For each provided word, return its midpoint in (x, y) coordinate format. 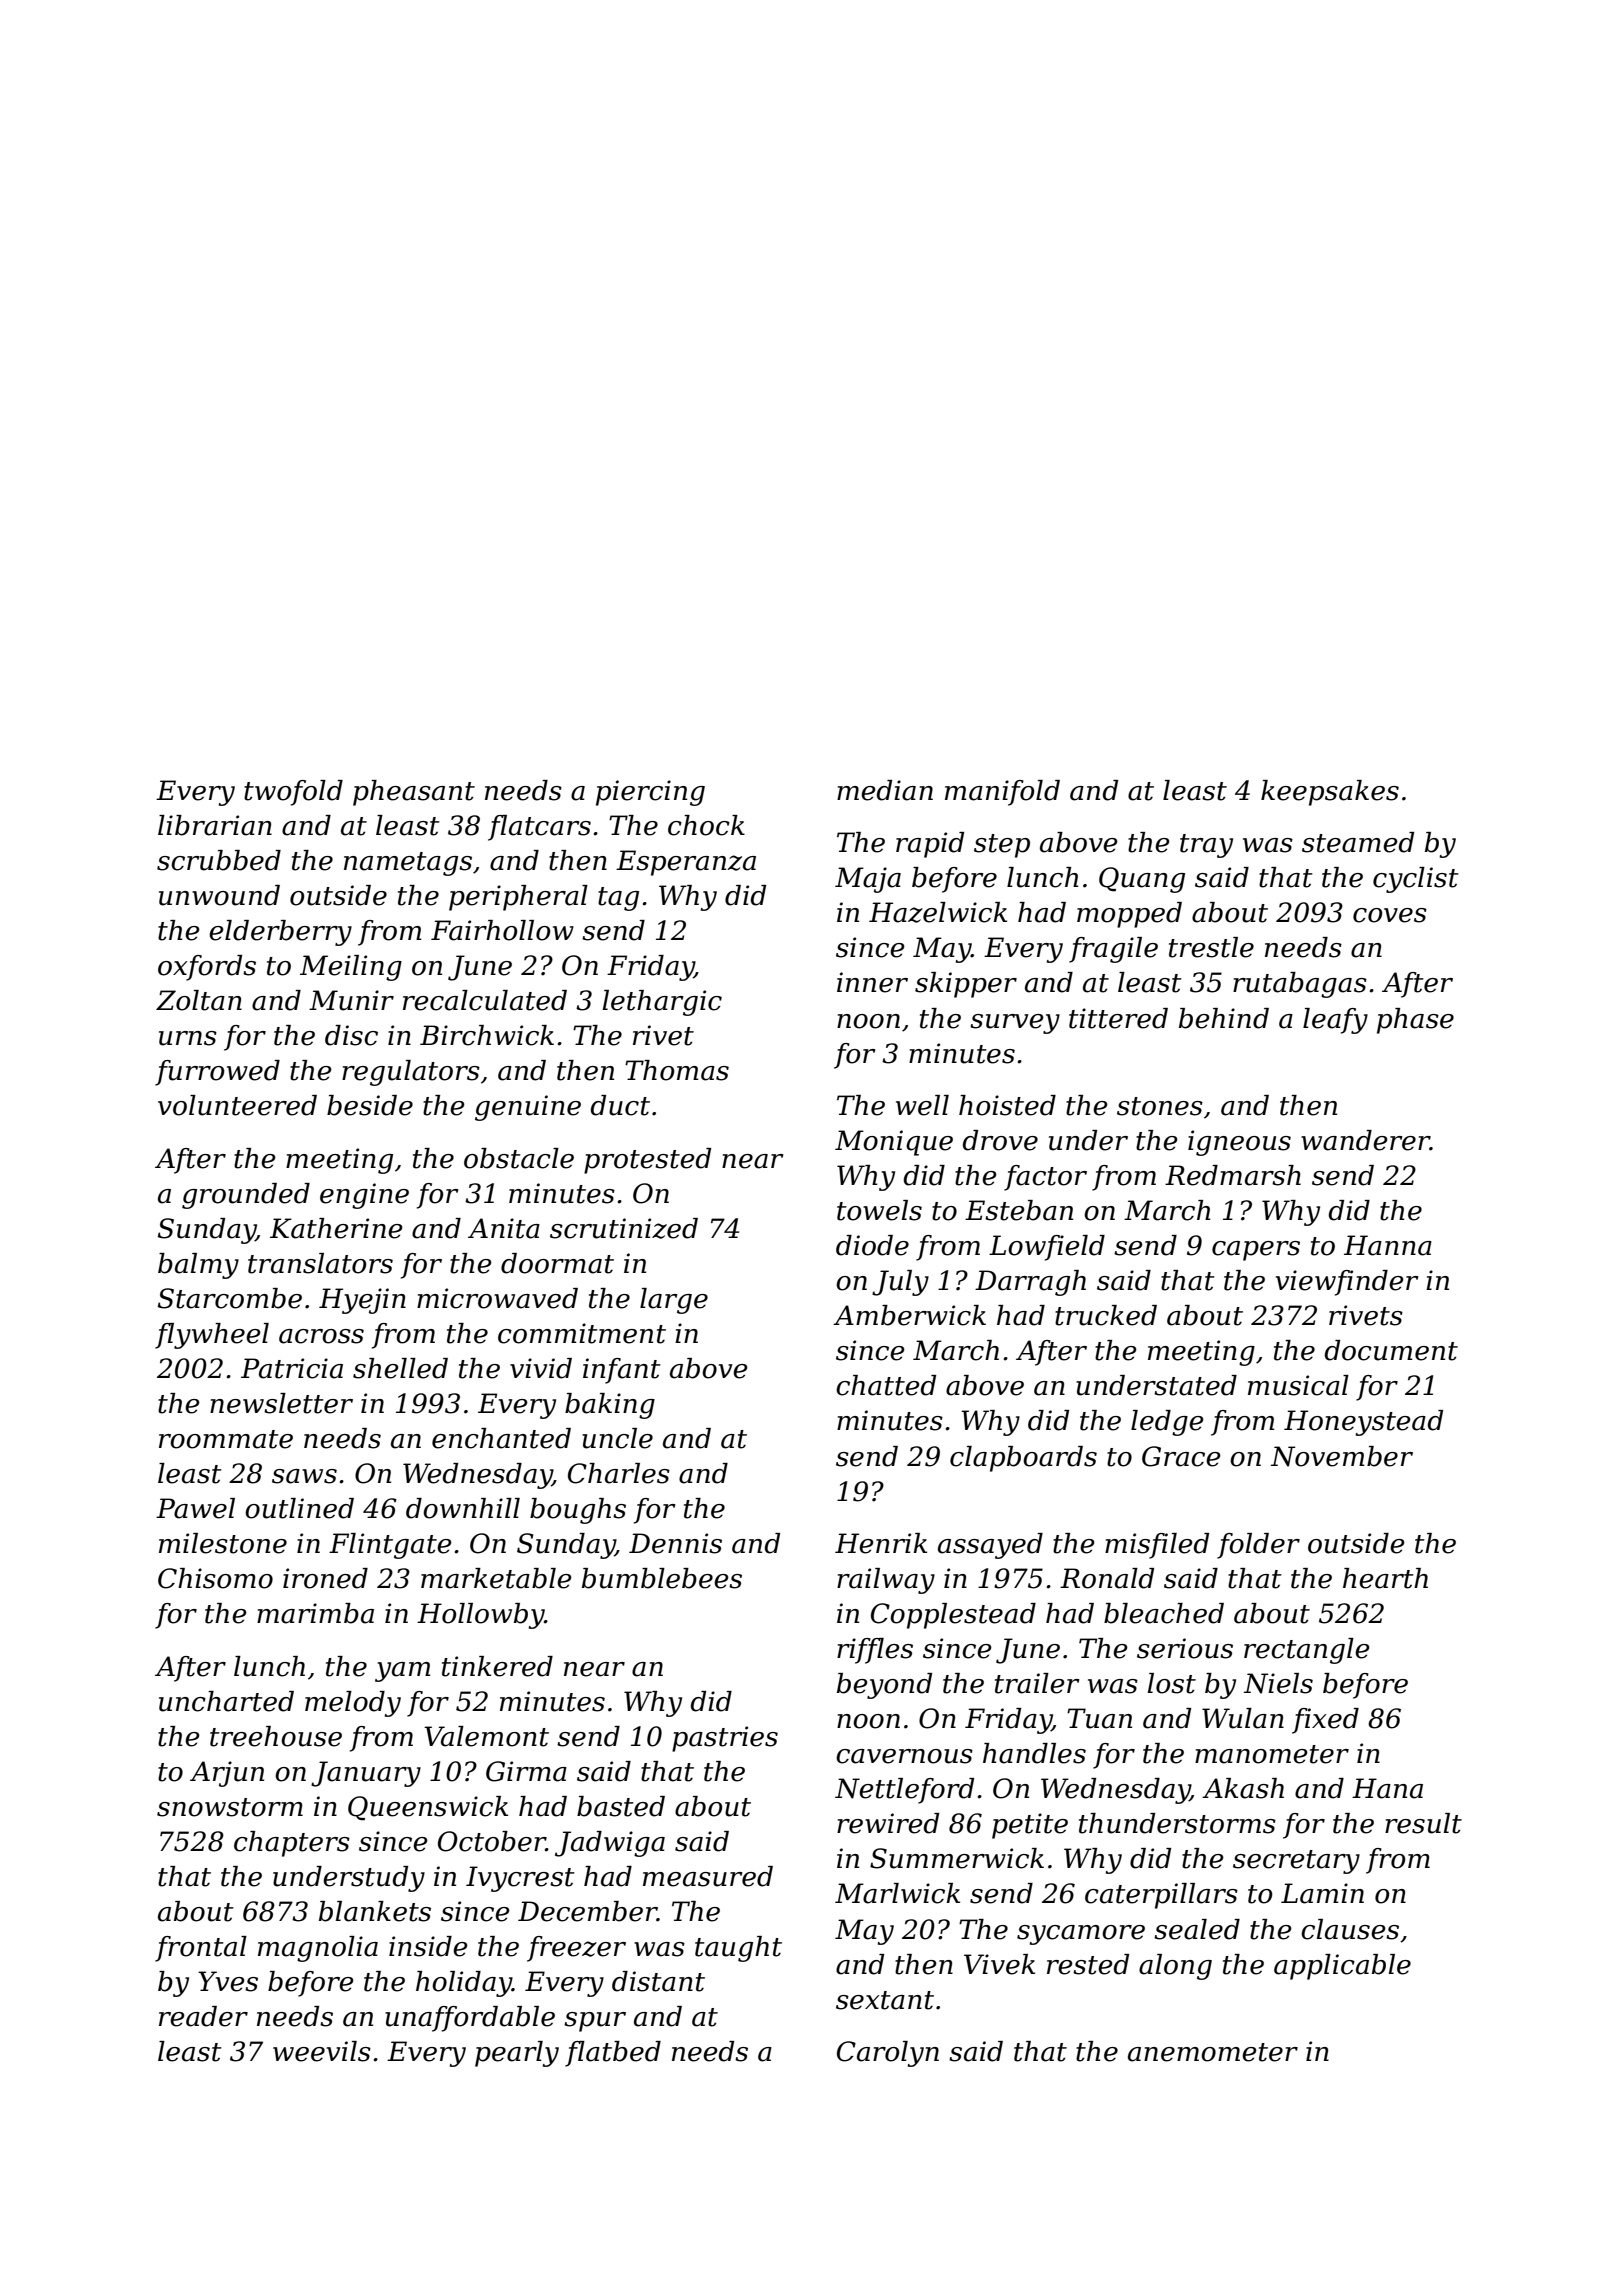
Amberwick (909, 1315)
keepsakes (1330, 793)
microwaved (497, 1298)
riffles (875, 1651)
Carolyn (888, 2054)
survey (1015, 1024)
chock (706, 825)
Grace (1181, 1456)
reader (203, 2016)
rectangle (1307, 1651)
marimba (315, 1613)
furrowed (217, 1073)
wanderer (1365, 1140)
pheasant (414, 793)
